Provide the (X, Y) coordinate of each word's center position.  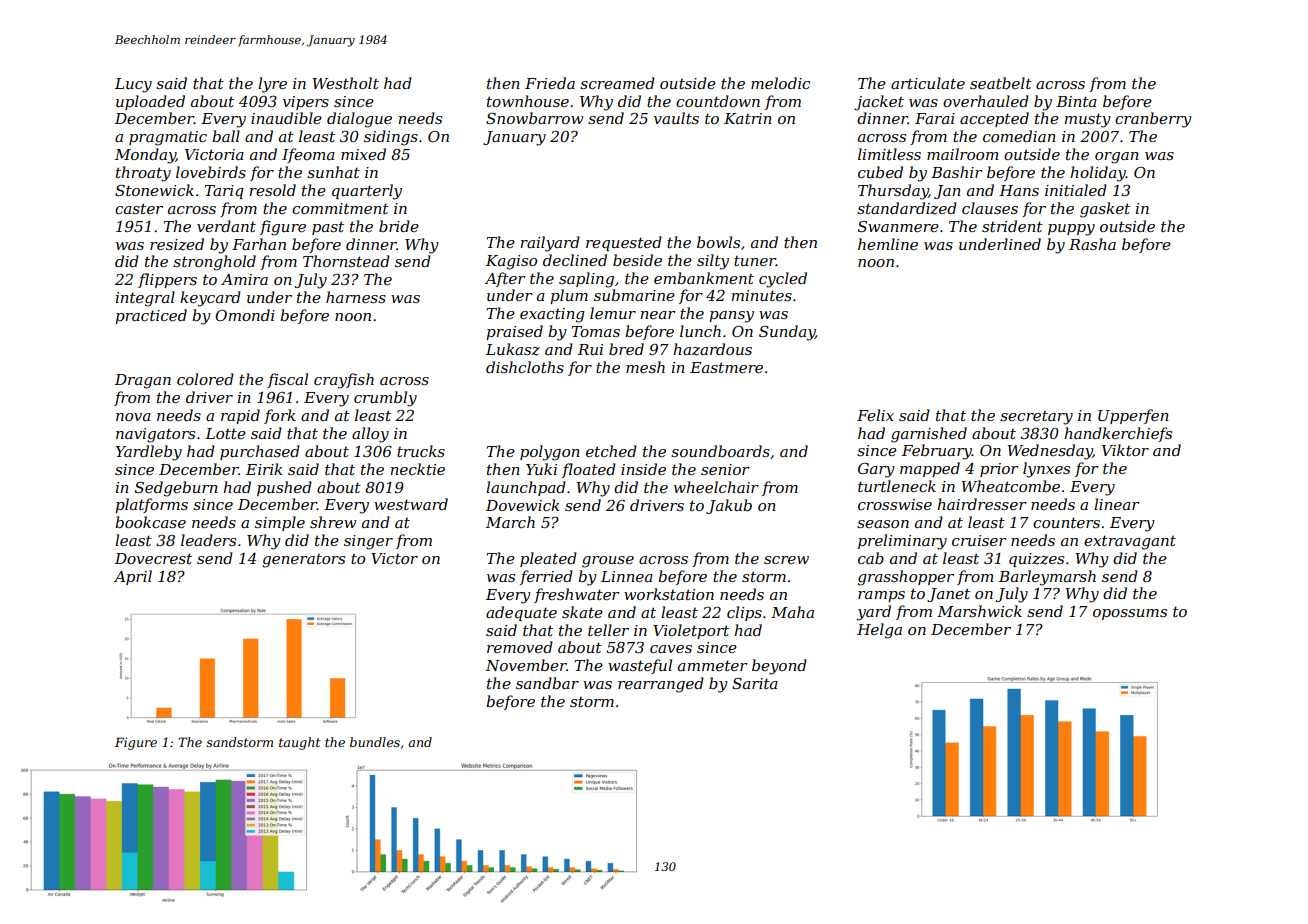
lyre (272, 85)
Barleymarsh (1047, 578)
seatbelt (1001, 83)
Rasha (1092, 244)
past (328, 228)
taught (300, 743)
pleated (548, 559)
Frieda (550, 83)
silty (713, 262)
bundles (375, 742)
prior (999, 470)
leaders (208, 540)
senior (725, 469)
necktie (417, 469)
